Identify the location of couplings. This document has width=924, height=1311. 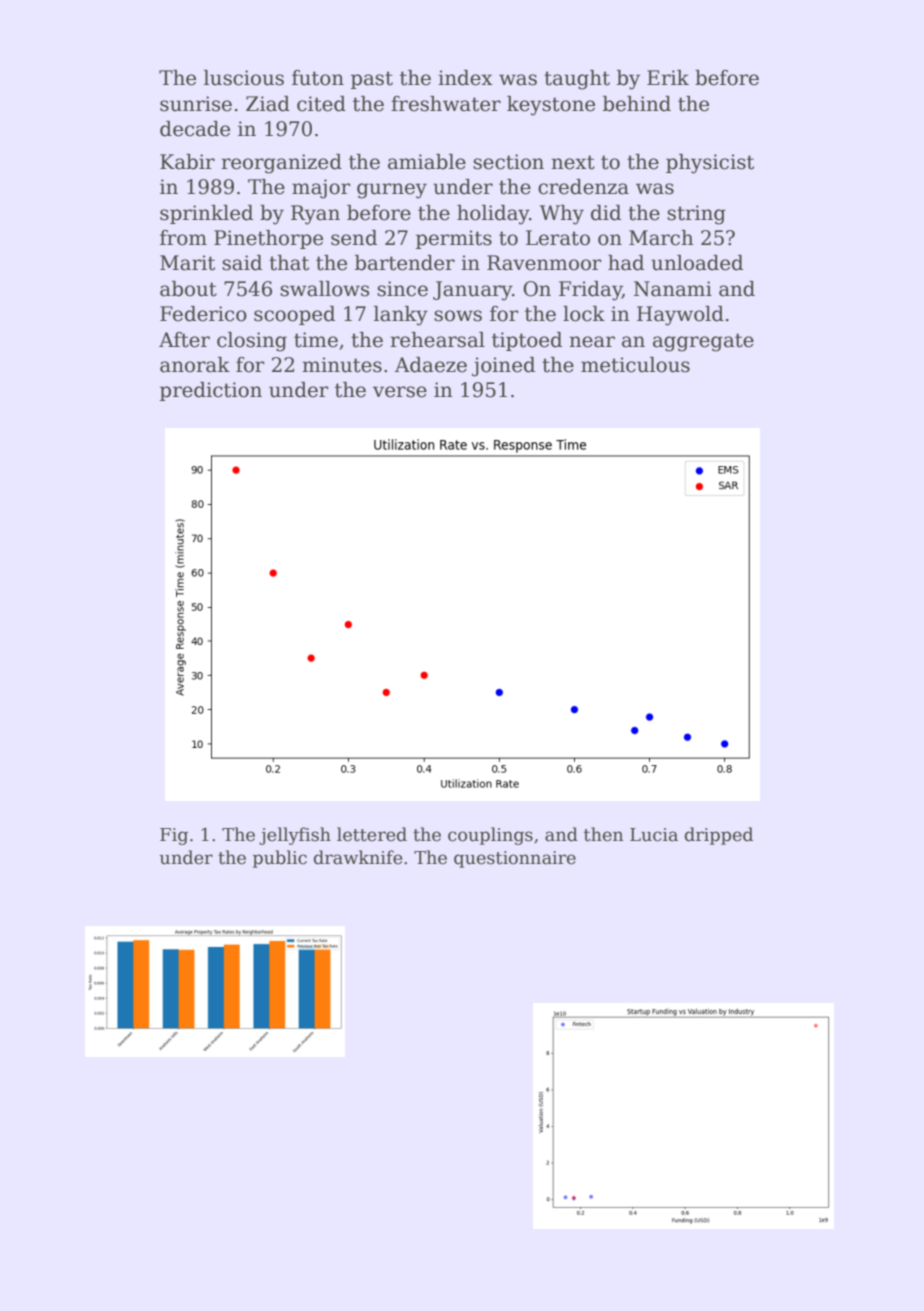
(490, 836).
